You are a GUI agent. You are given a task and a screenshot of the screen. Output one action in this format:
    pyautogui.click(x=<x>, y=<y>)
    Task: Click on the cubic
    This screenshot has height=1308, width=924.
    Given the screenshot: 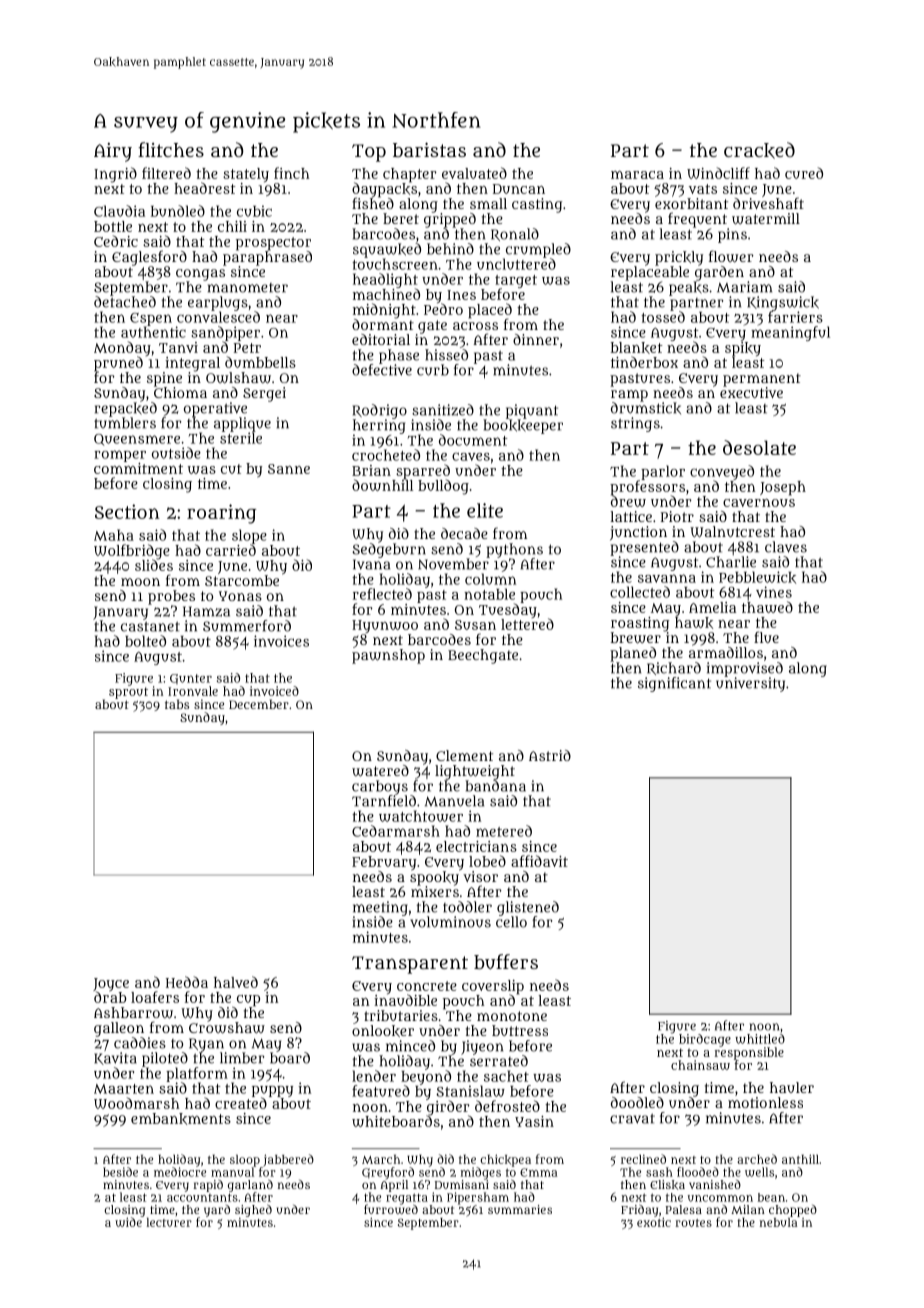 What is the action you would take?
    pyautogui.click(x=254, y=211)
